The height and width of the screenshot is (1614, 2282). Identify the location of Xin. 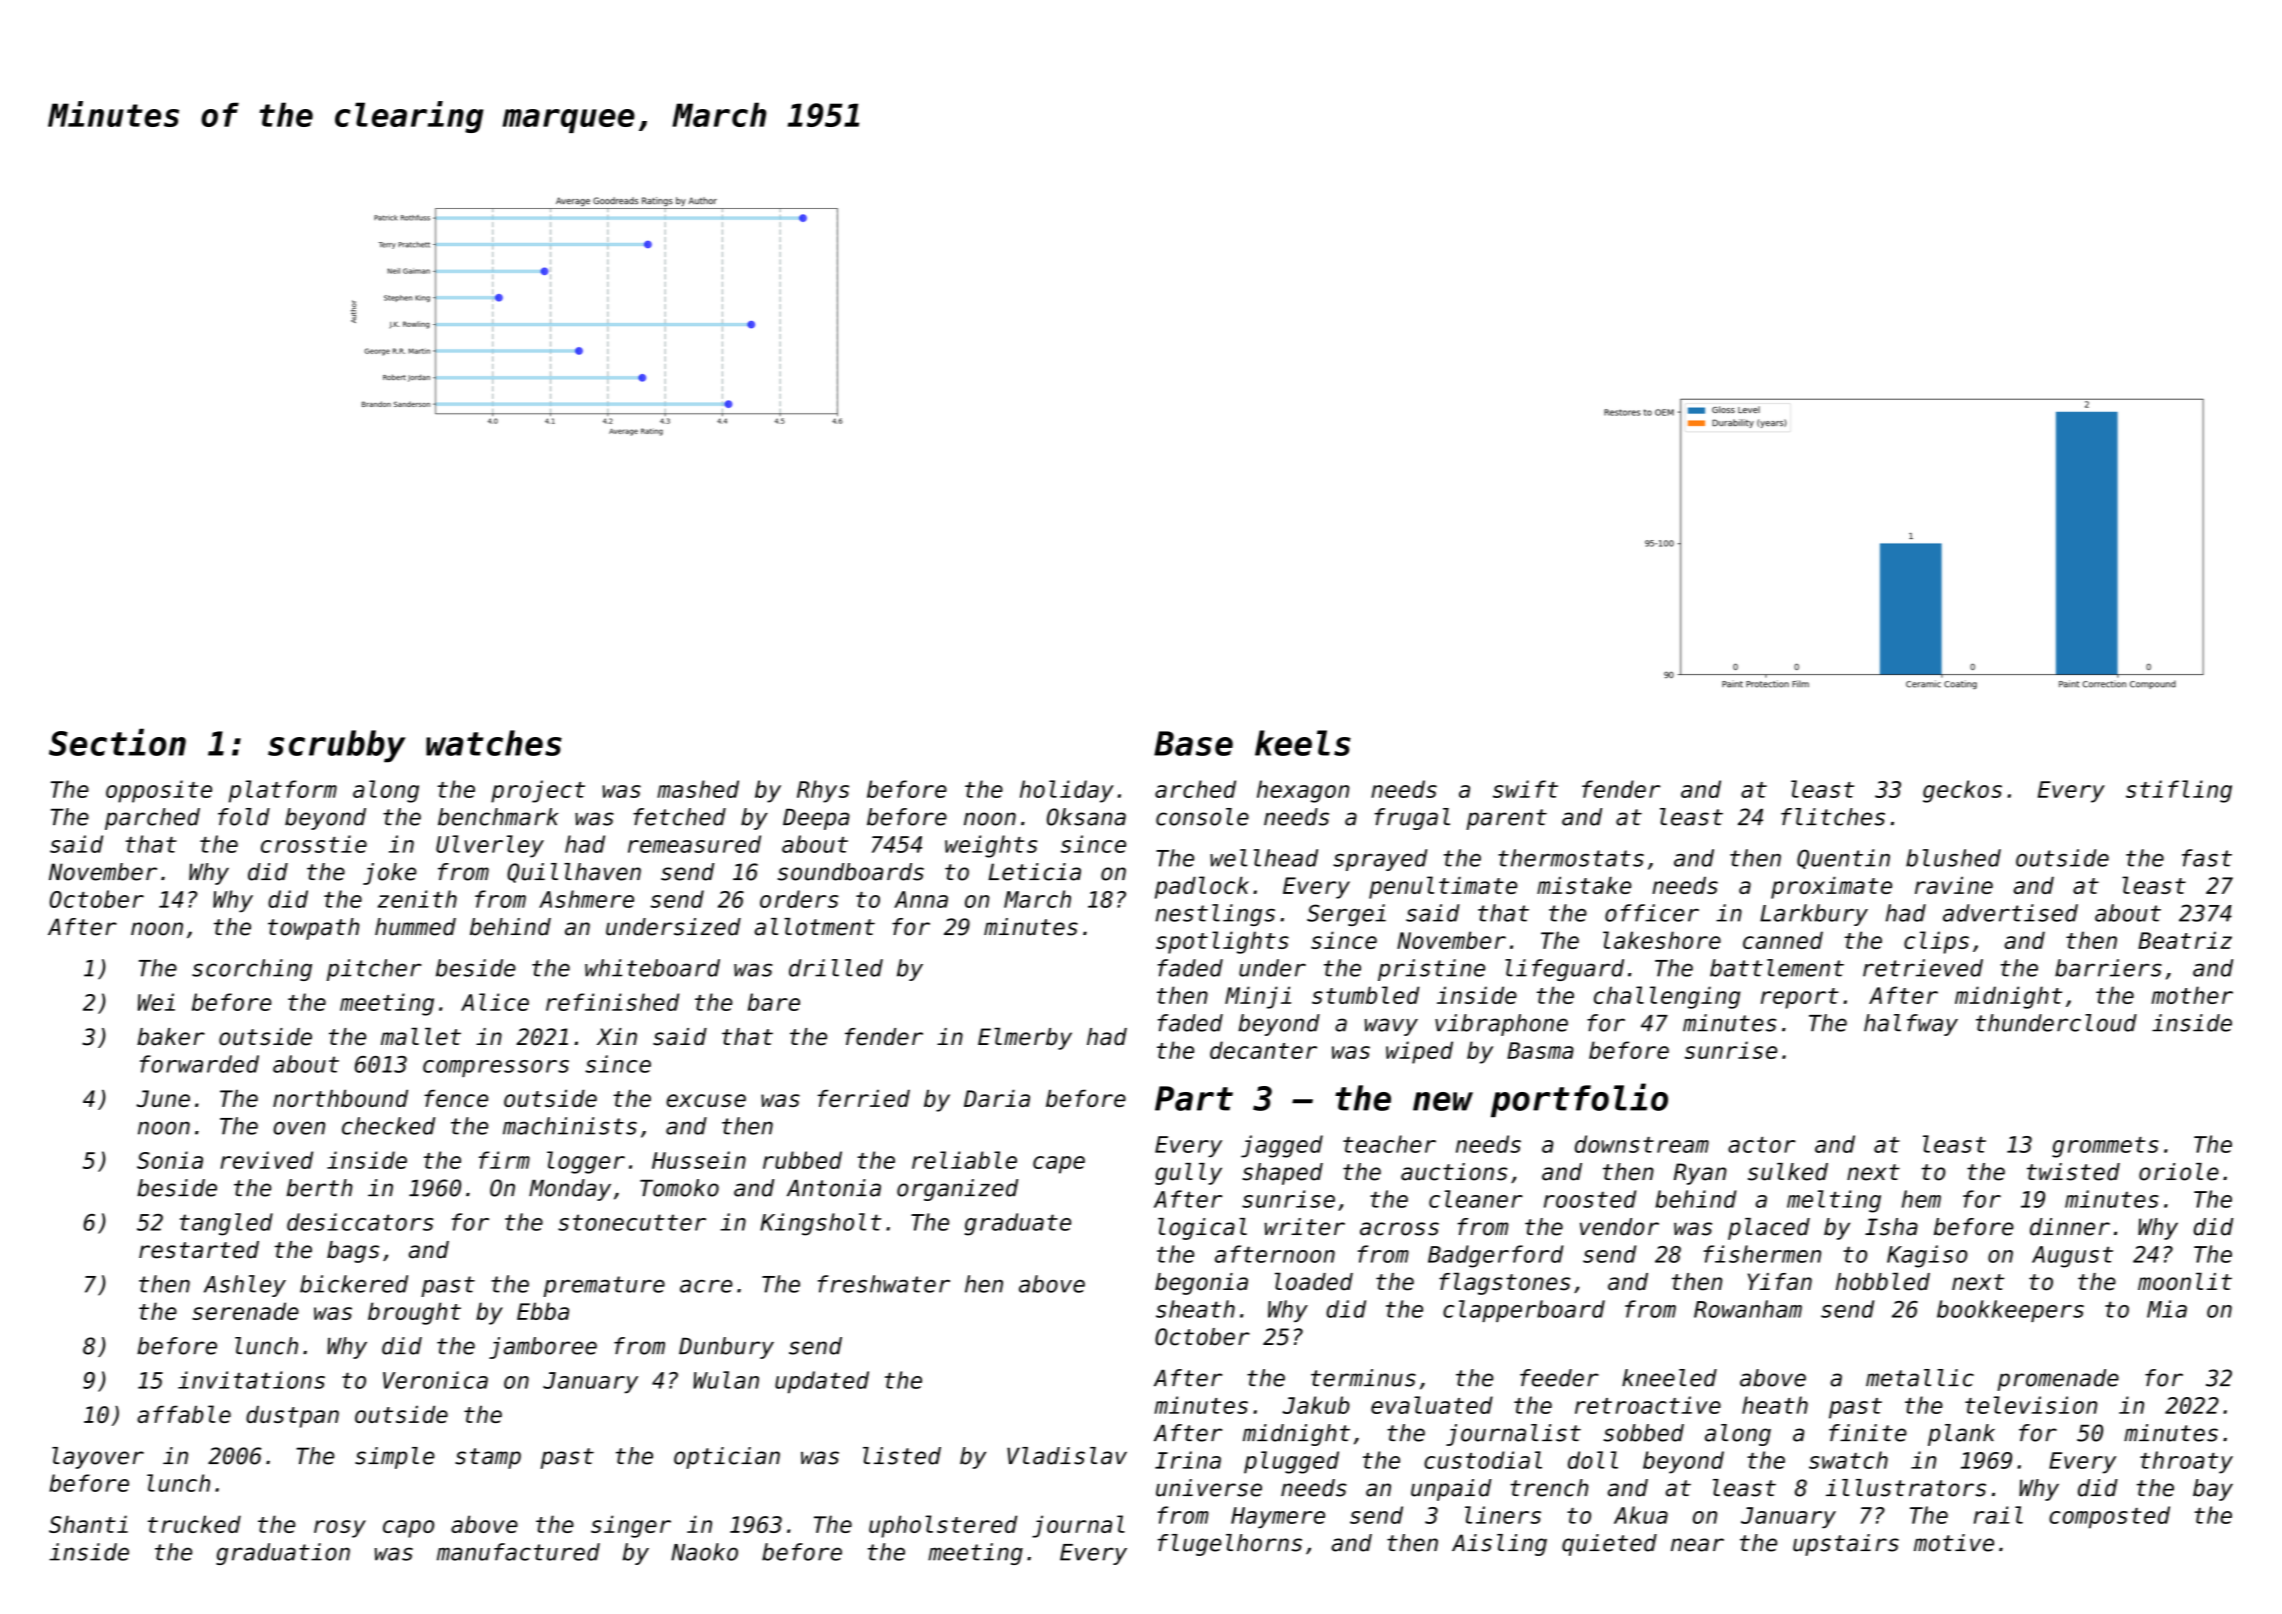
(617, 1036).
